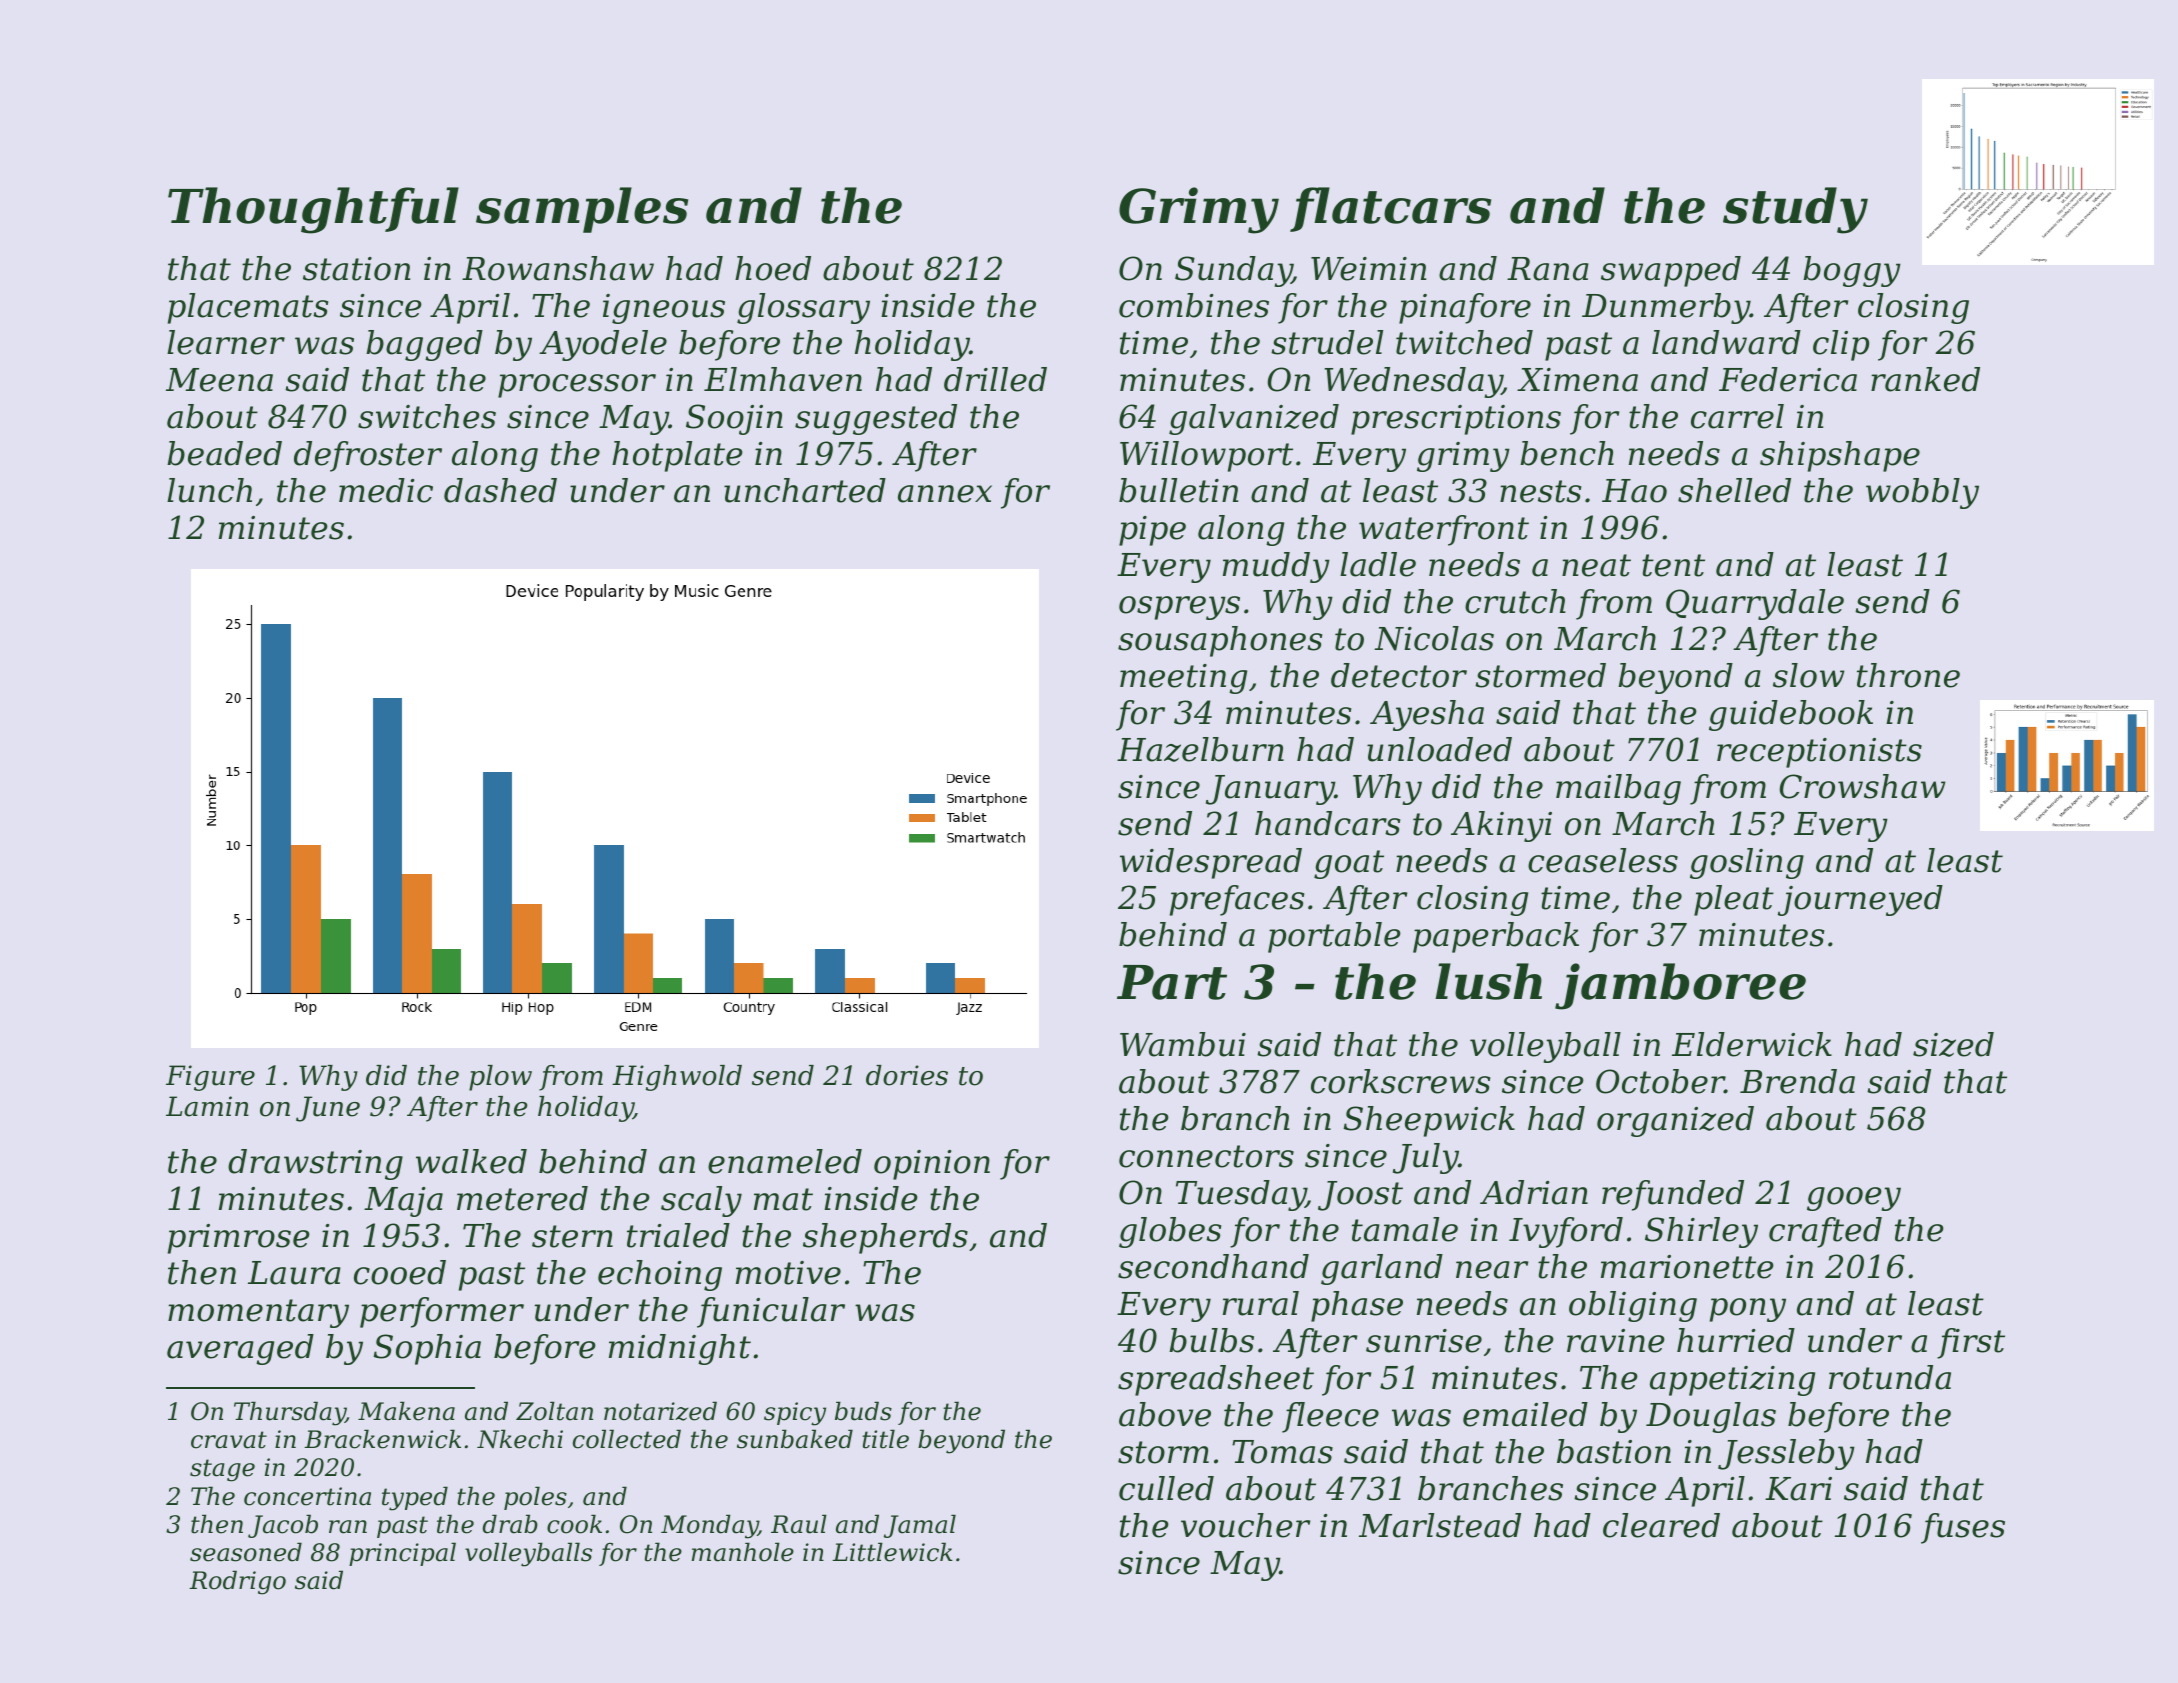  I want to click on crutch, so click(1515, 601).
